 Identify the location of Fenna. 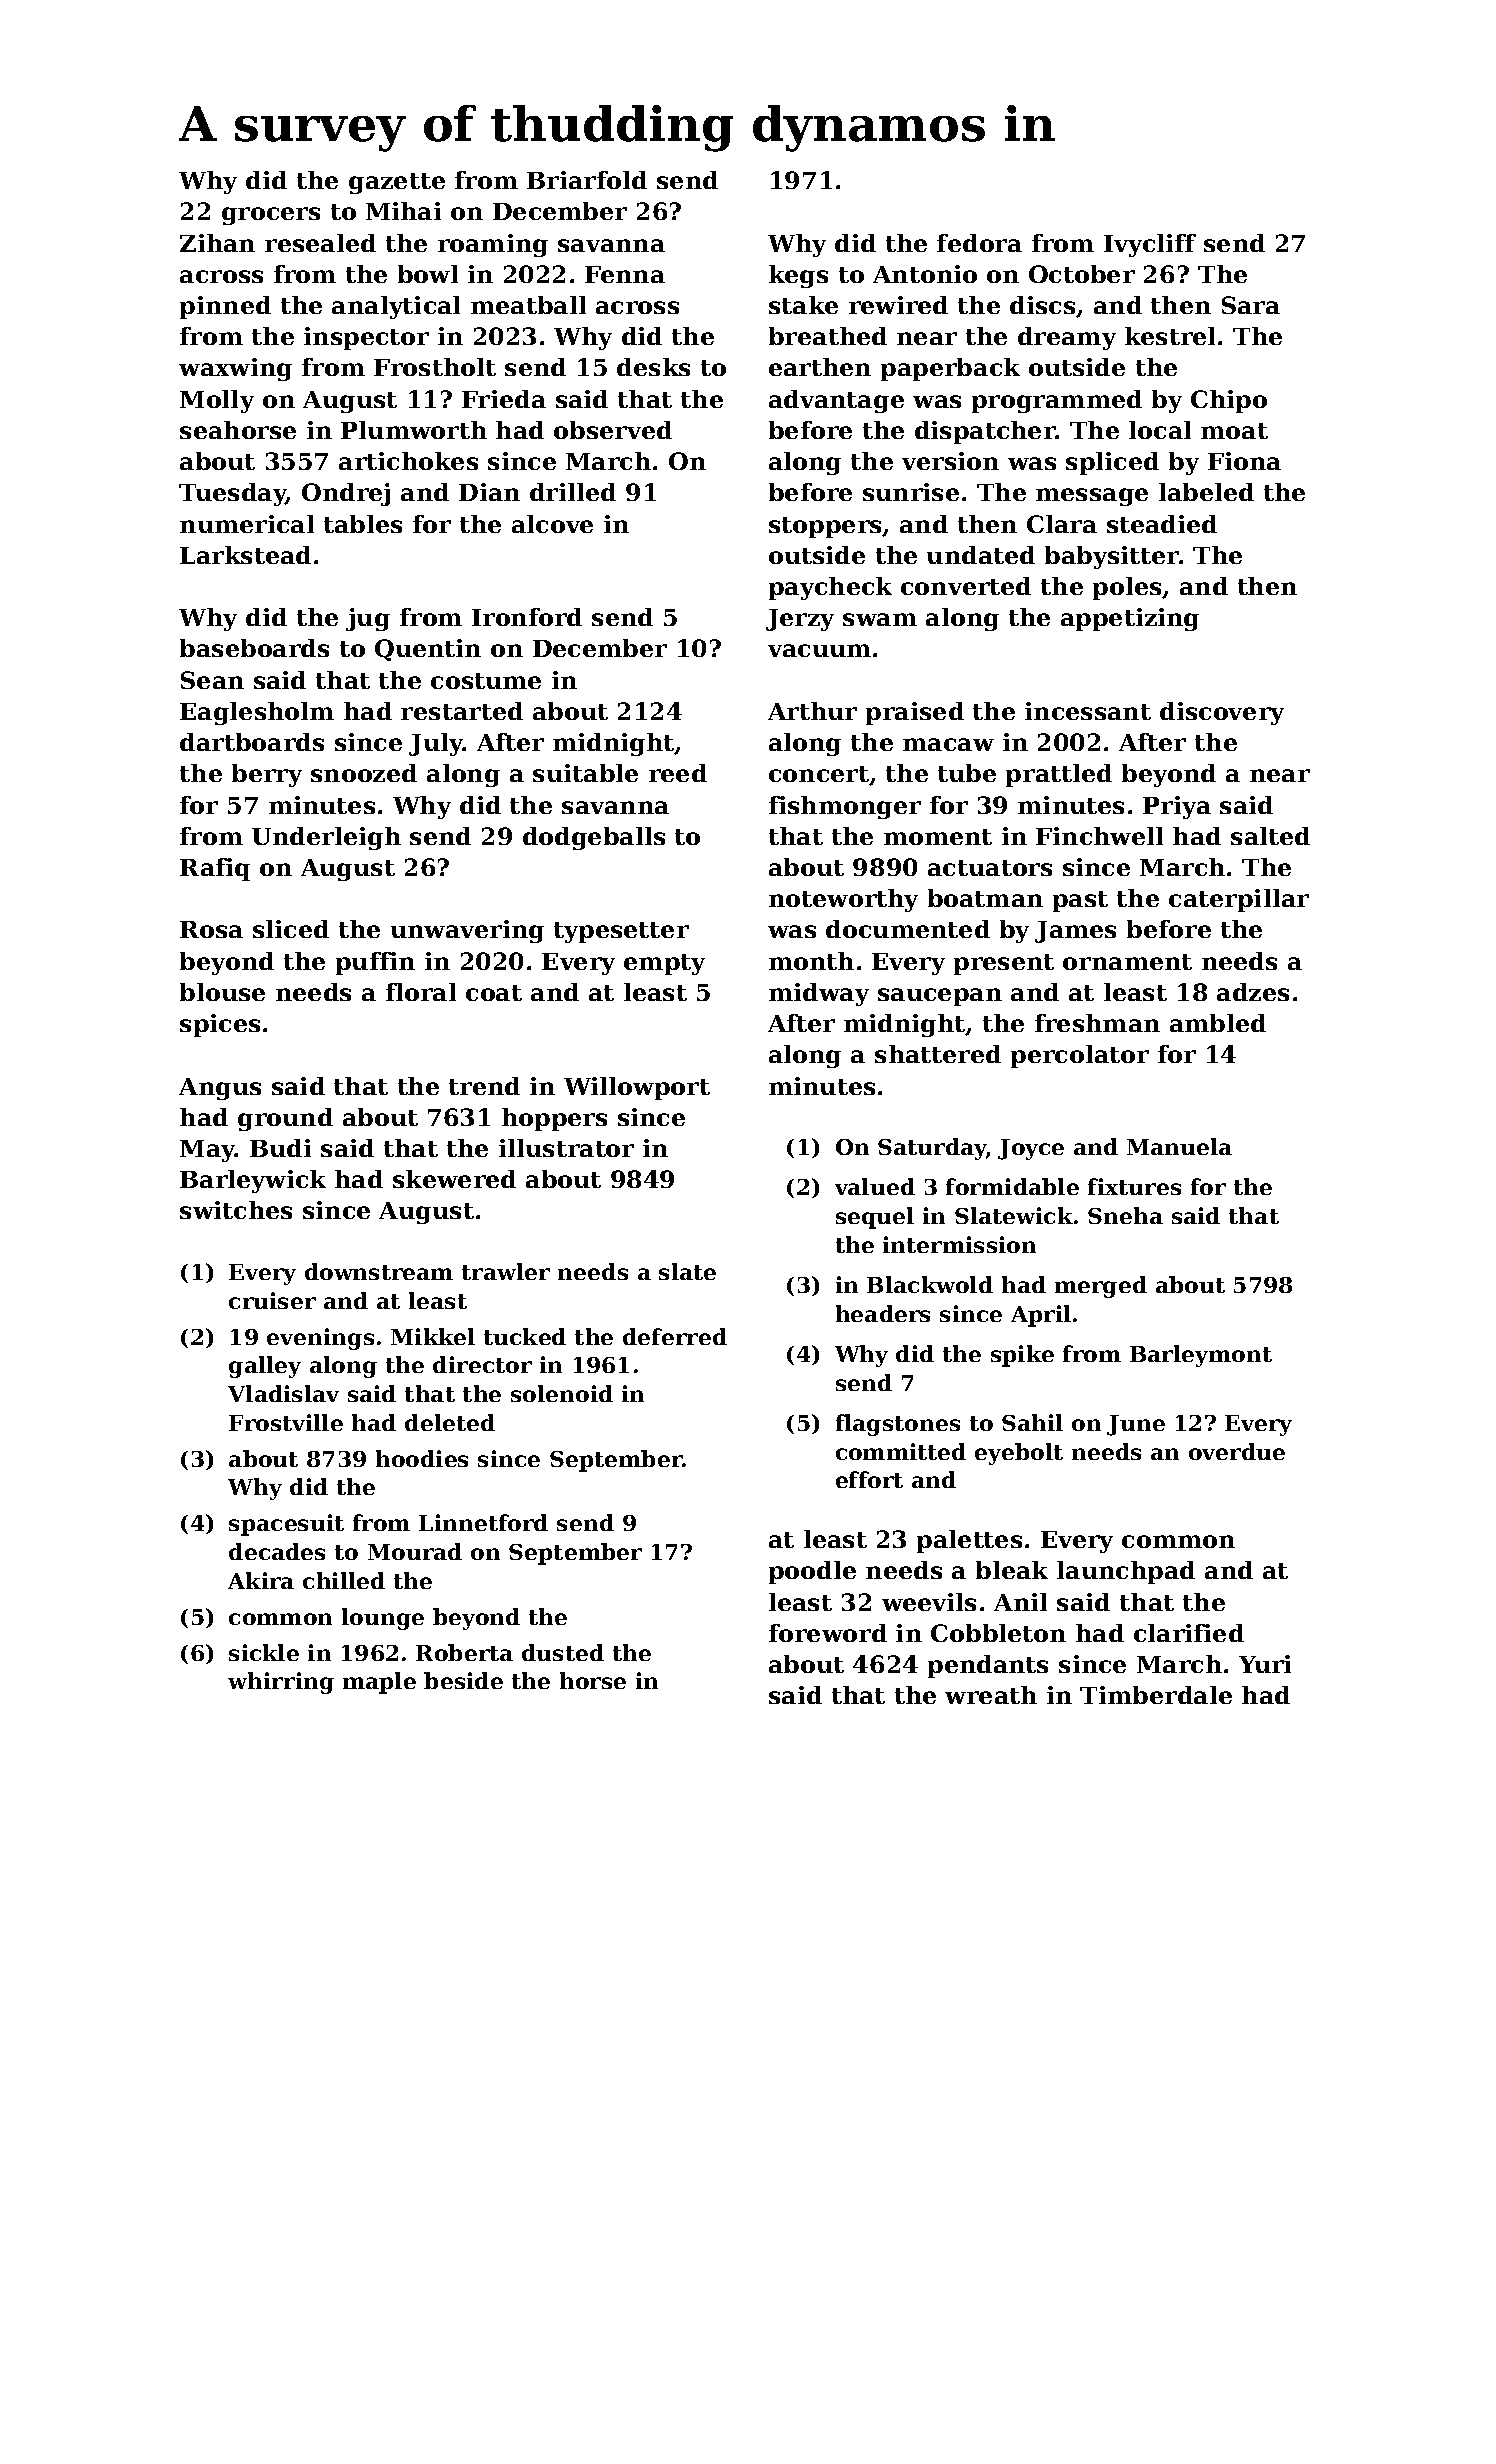
(625, 274).
